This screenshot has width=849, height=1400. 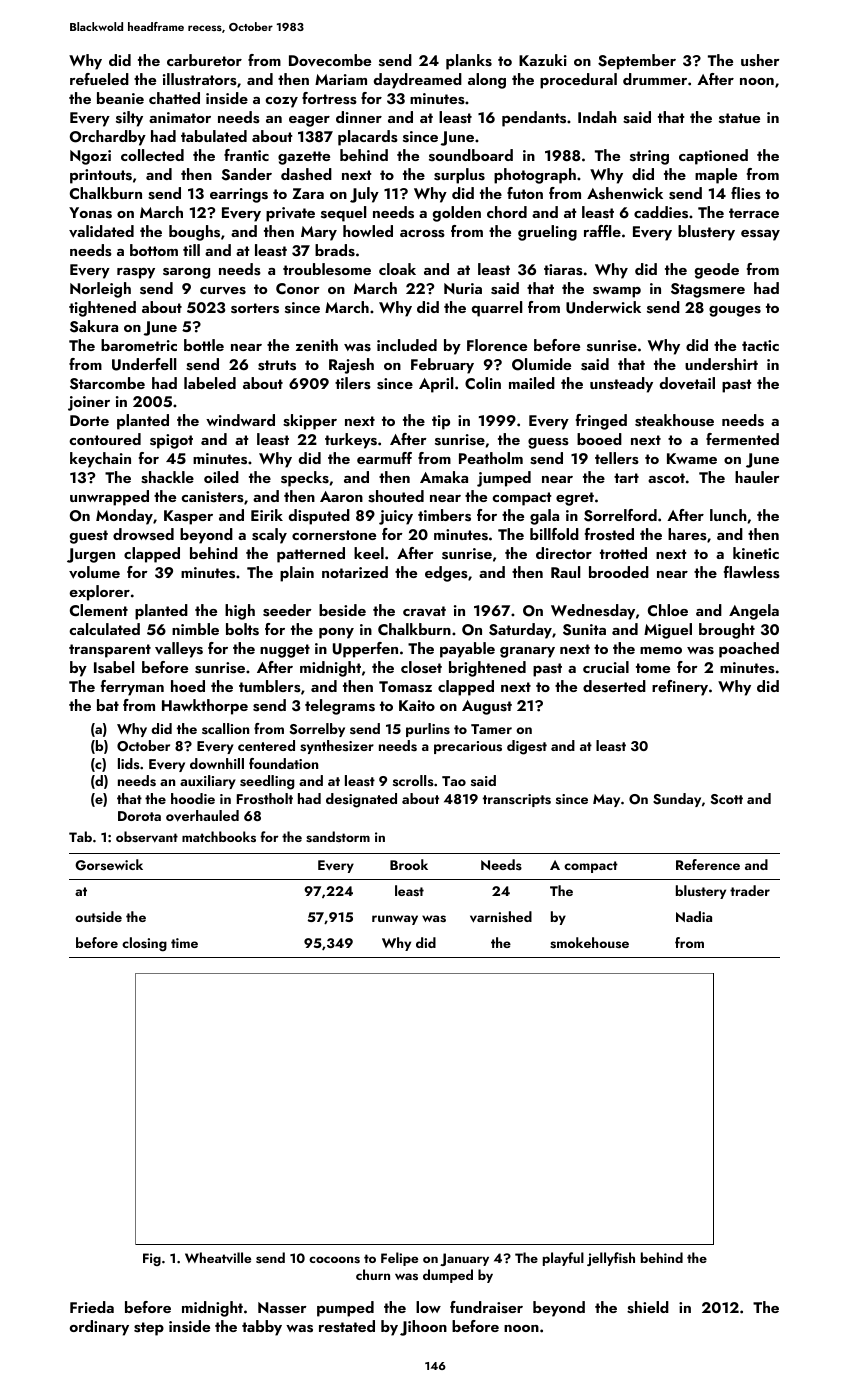 I want to click on usher, so click(x=760, y=60).
